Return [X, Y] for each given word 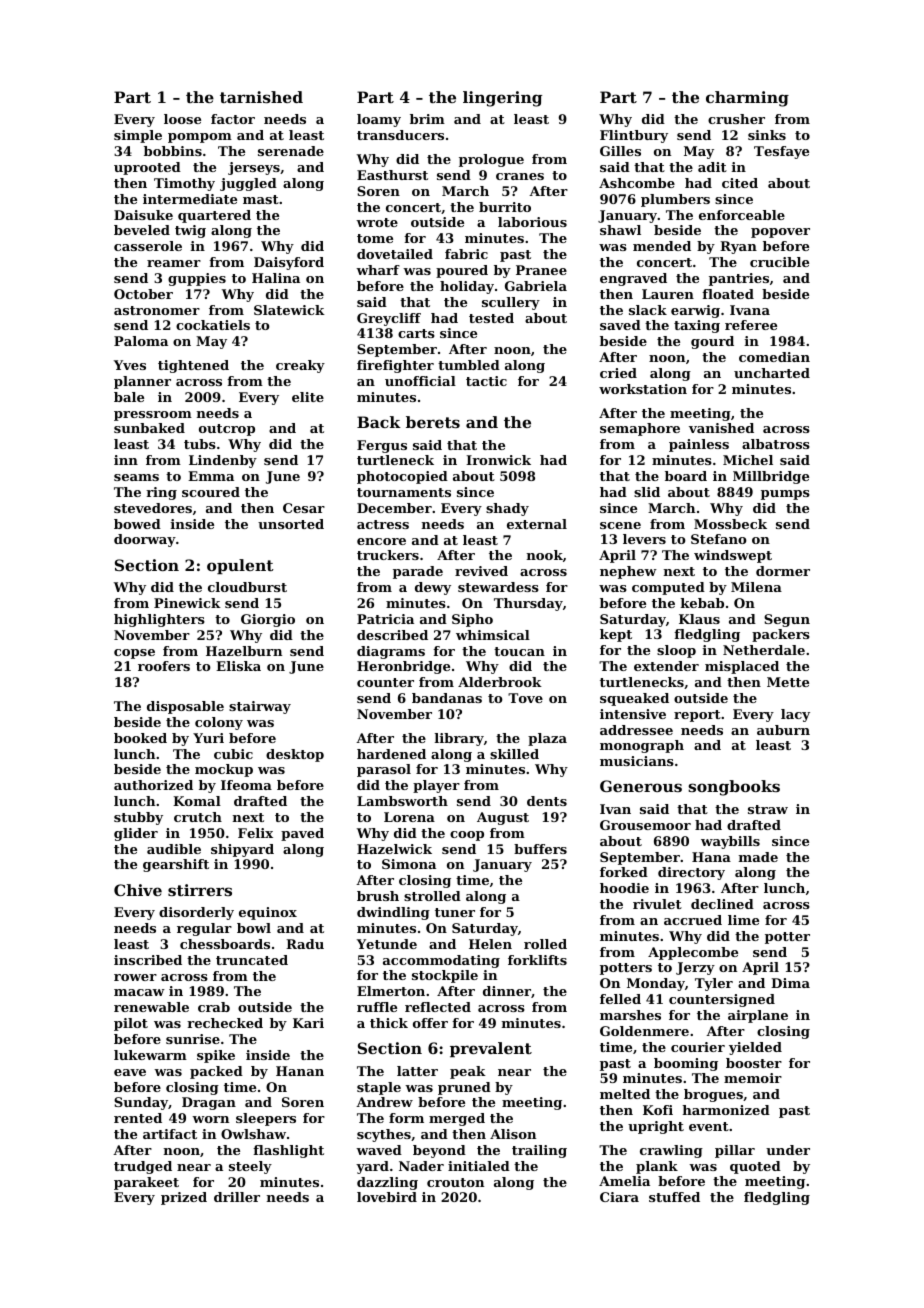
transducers [400, 135]
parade [418, 572]
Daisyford [289, 263]
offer [430, 1023]
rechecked [225, 1023]
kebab [702, 603]
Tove [525, 698]
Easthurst [392, 175]
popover [780, 233]
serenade [291, 151]
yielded [755, 1048]
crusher [736, 119]
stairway [260, 707]
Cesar [304, 508]
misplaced [742, 667]
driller [237, 1197]
